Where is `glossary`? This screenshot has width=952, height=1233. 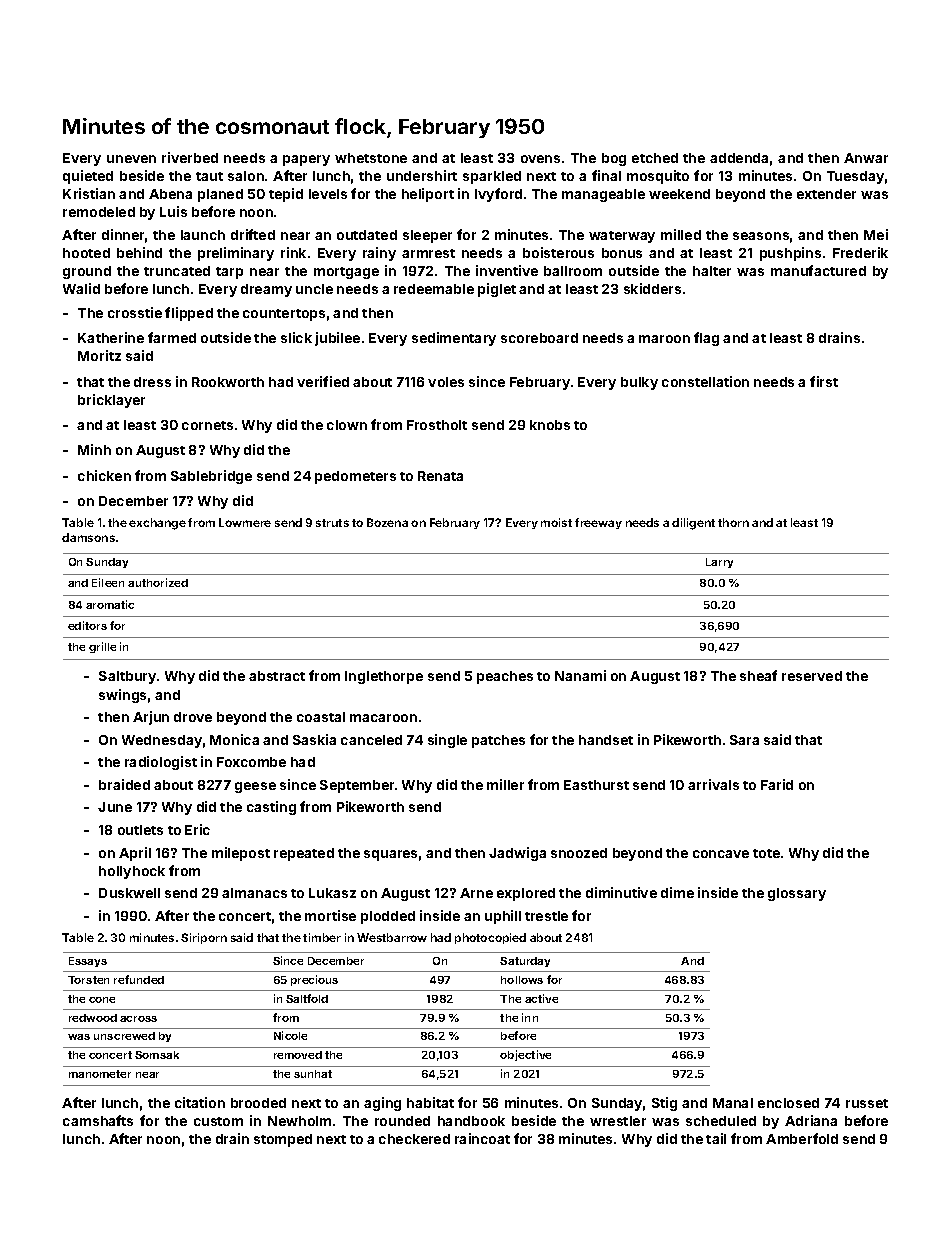 glossary is located at coordinates (797, 894).
